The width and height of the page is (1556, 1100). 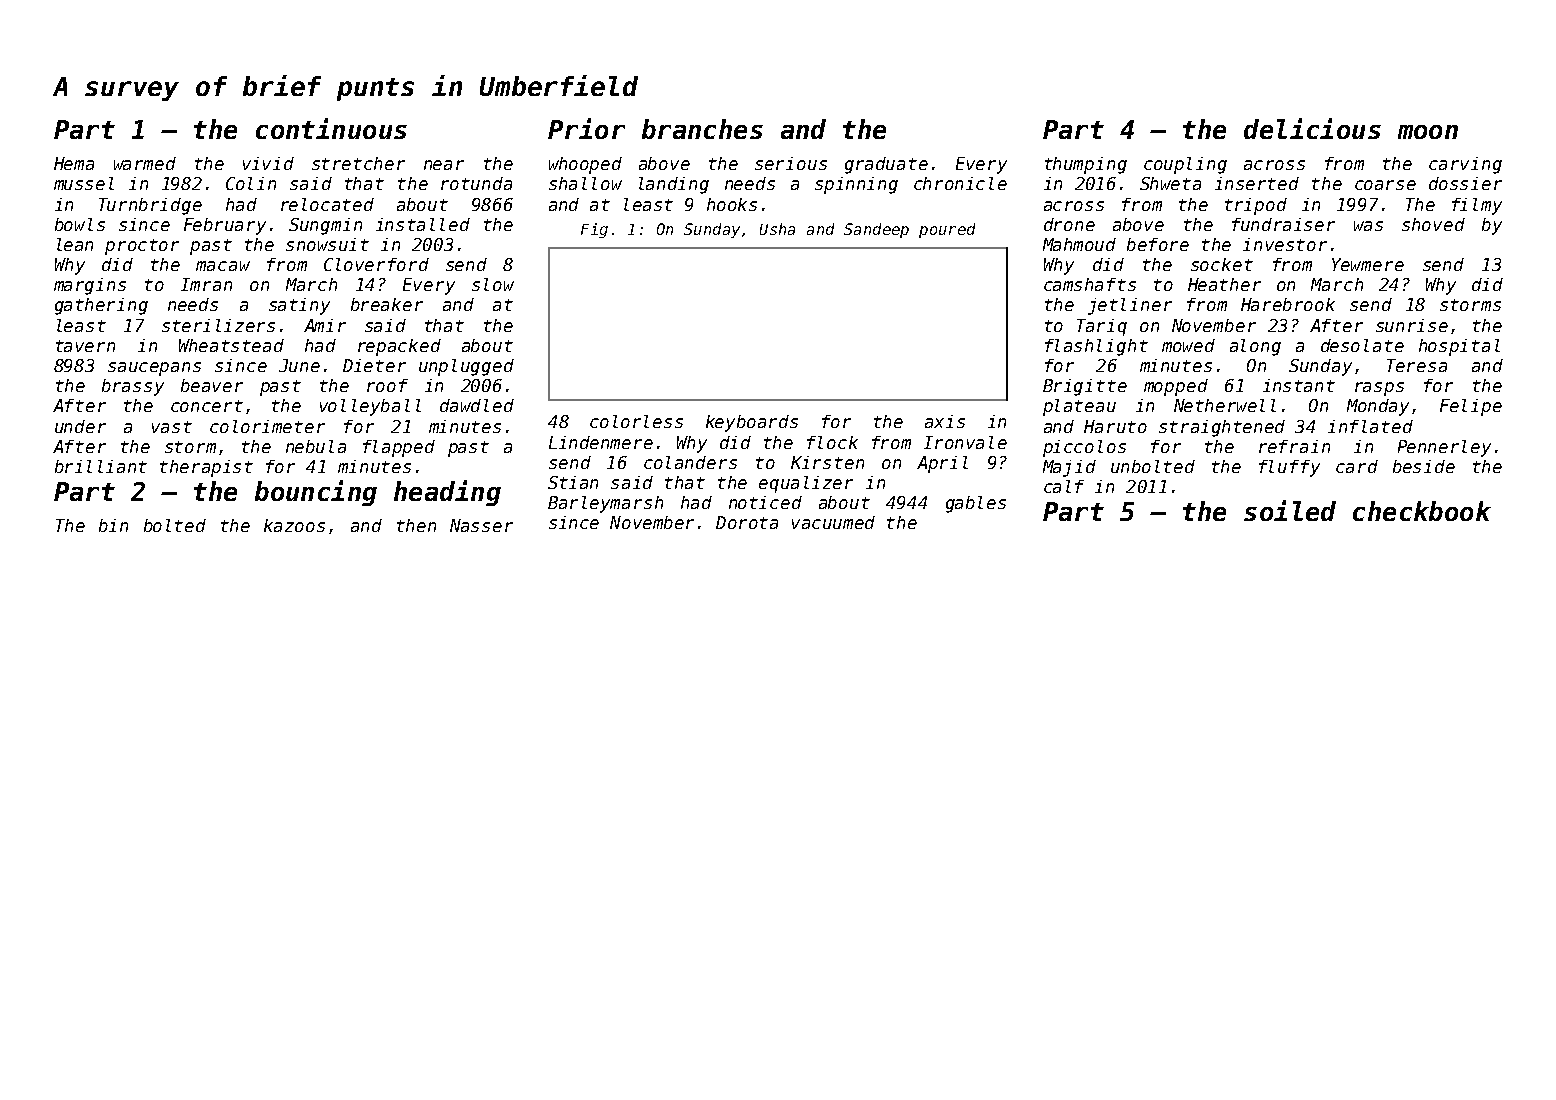 I want to click on satiny, so click(x=299, y=306).
